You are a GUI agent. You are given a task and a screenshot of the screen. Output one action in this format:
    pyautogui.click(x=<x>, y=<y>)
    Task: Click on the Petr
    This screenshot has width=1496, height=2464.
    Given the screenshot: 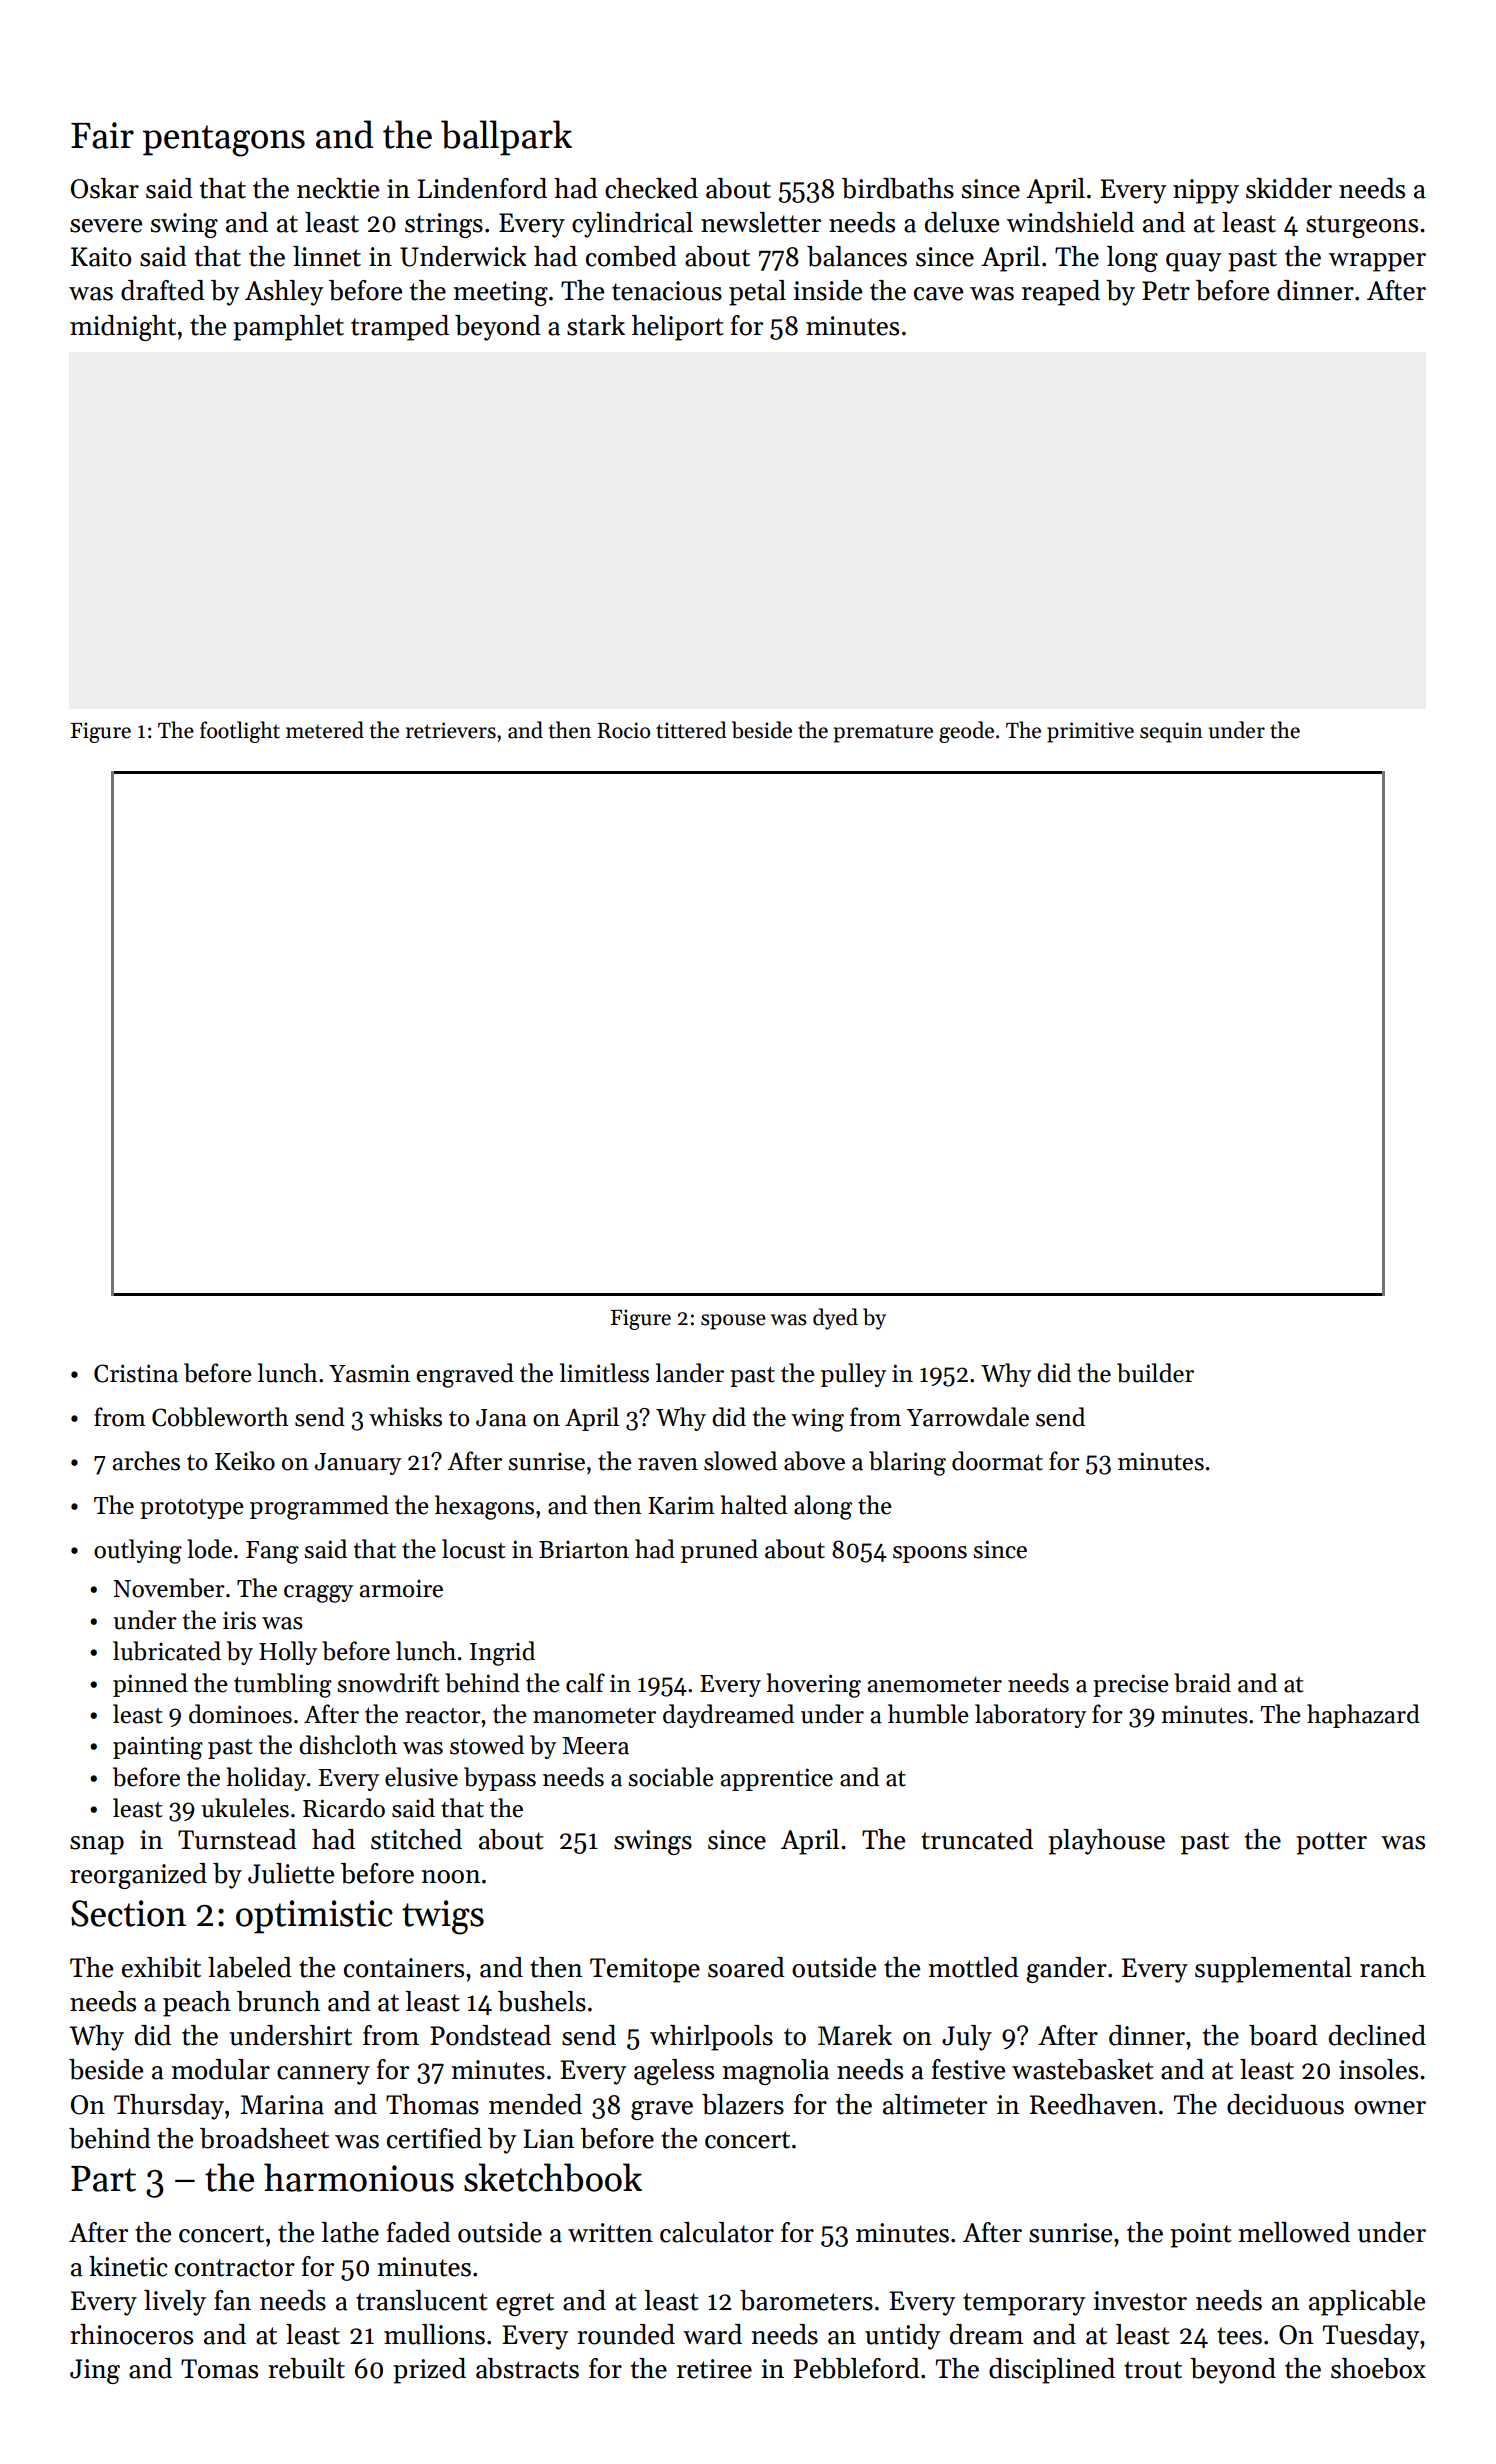 What is the action you would take?
    pyautogui.click(x=1166, y=291)
